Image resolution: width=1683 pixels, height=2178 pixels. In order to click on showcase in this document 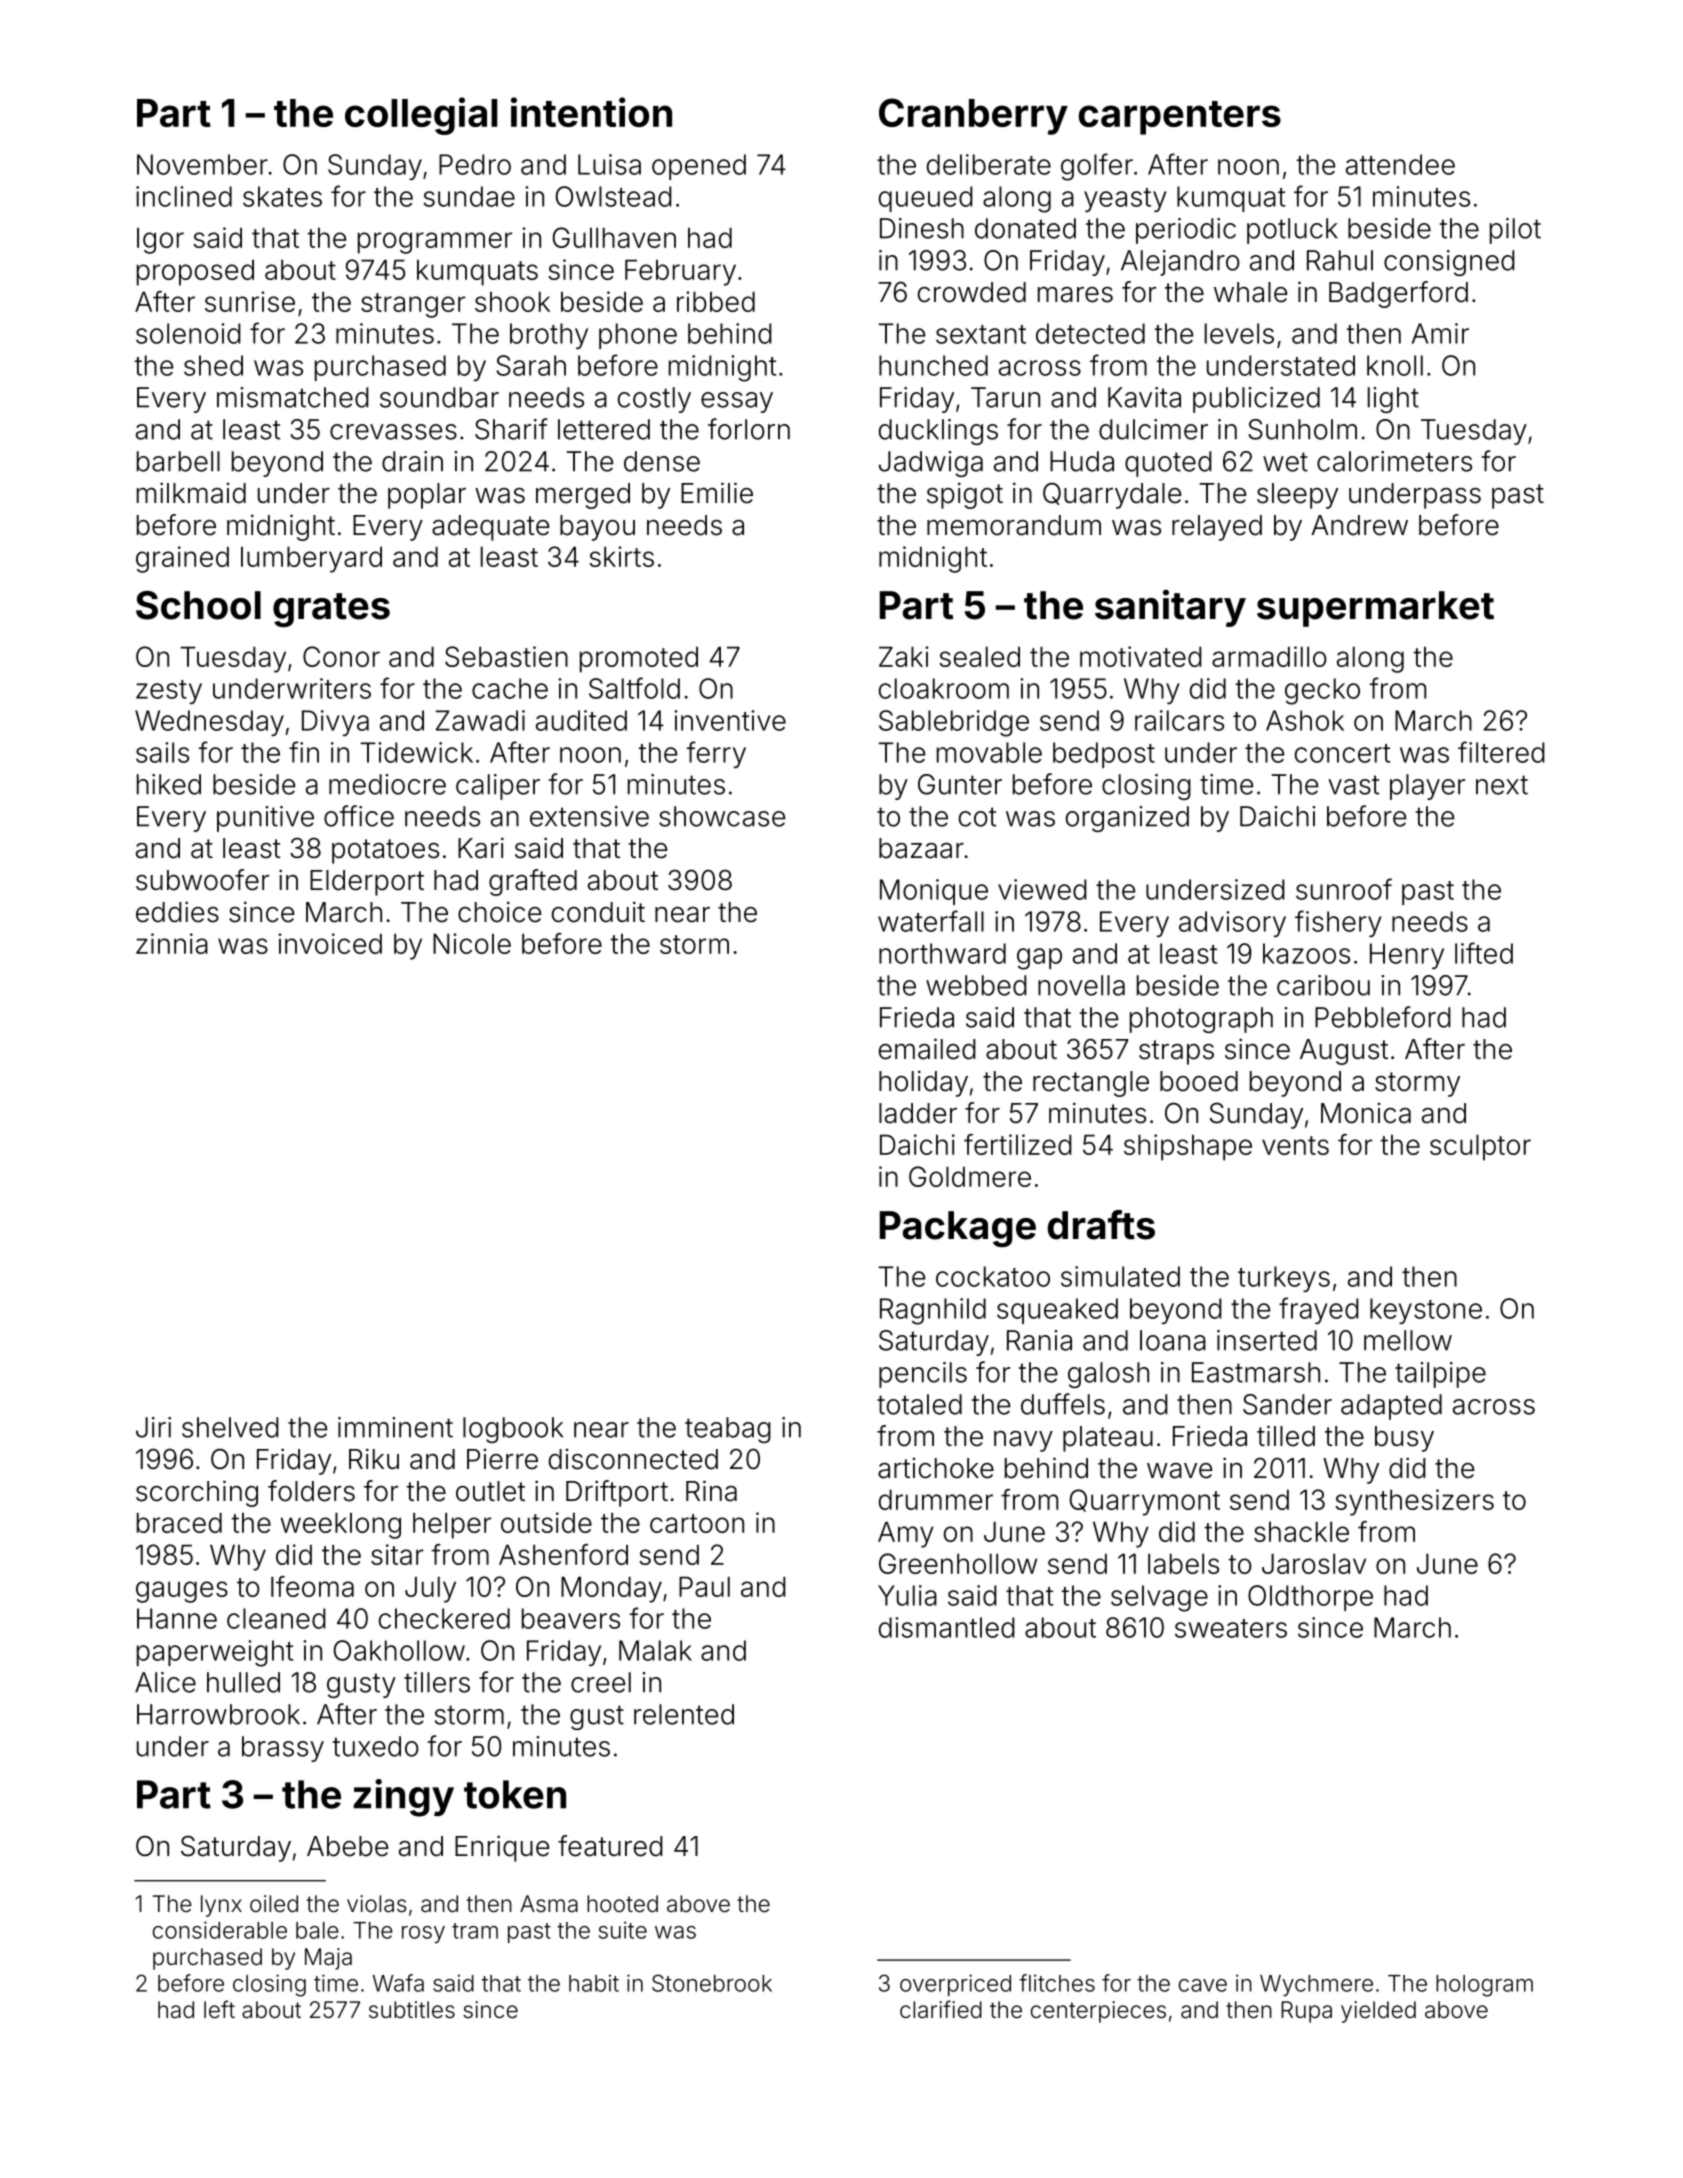, I will do `click(722, 816)`.
